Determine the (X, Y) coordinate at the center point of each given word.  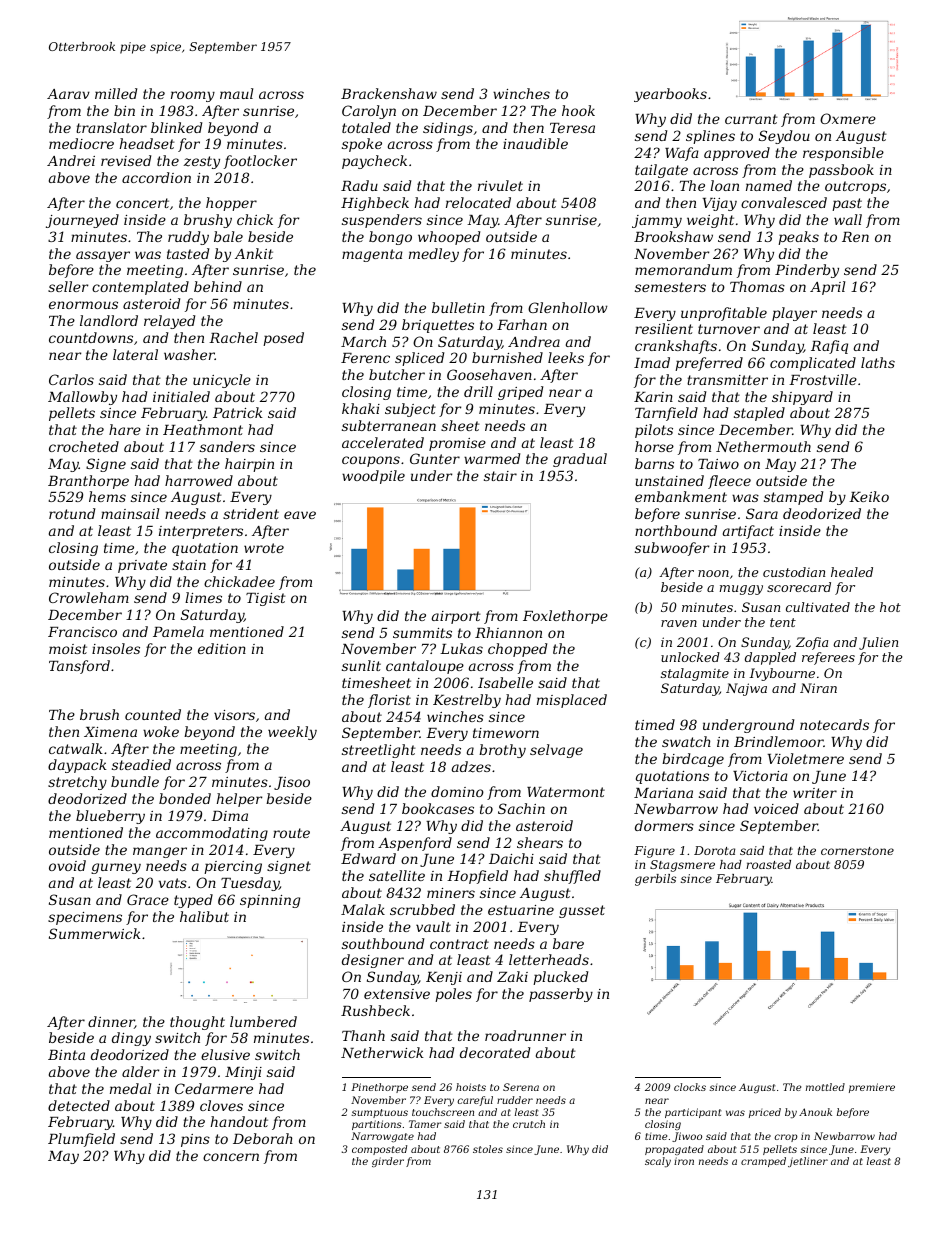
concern (231, 1157)
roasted (768, 864)
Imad (652, 362)
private (142, 566)
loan (724, 185)
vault (433, 926)
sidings (448, 129)
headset (147, 143)
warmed (492, 458)
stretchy (77, 783)
